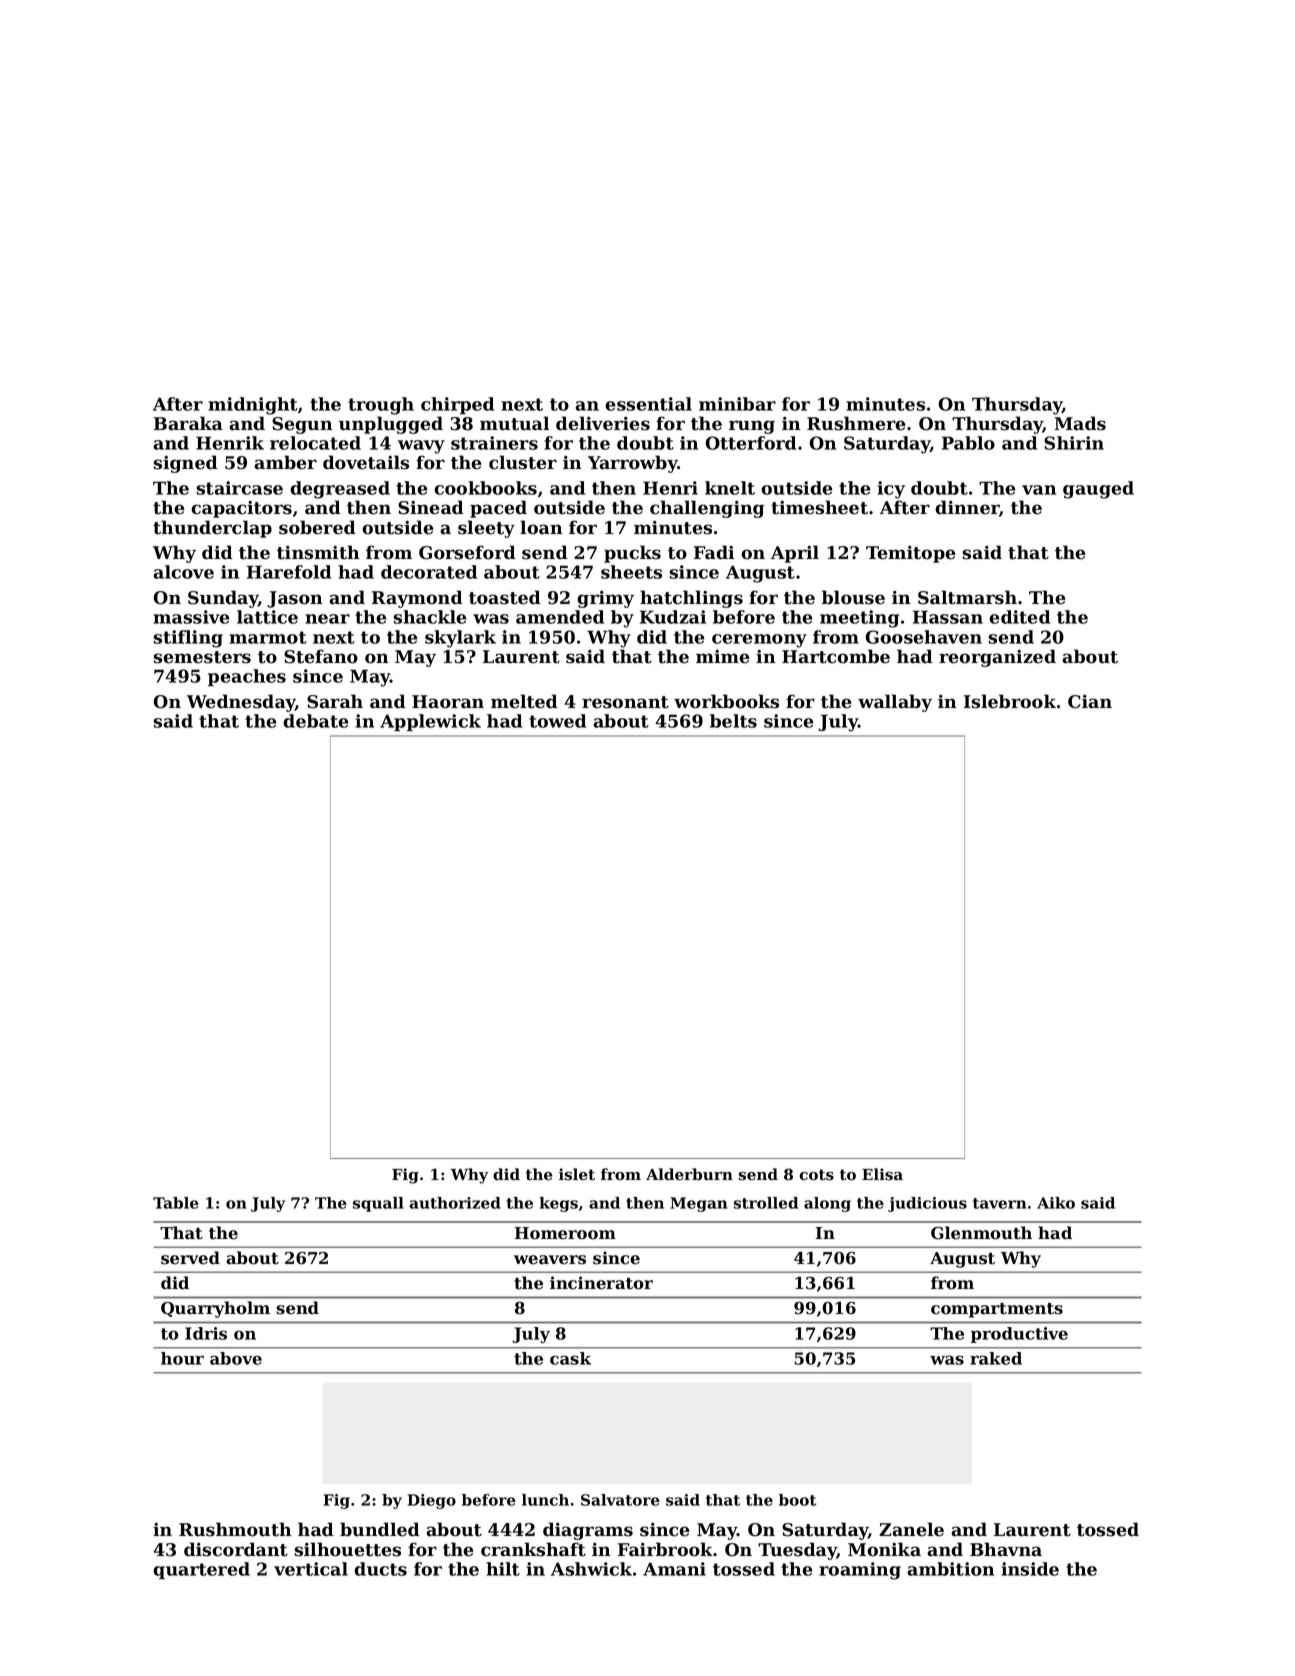 The image size is (1295, 1676). I want to click on belts, so click(733, 721).
